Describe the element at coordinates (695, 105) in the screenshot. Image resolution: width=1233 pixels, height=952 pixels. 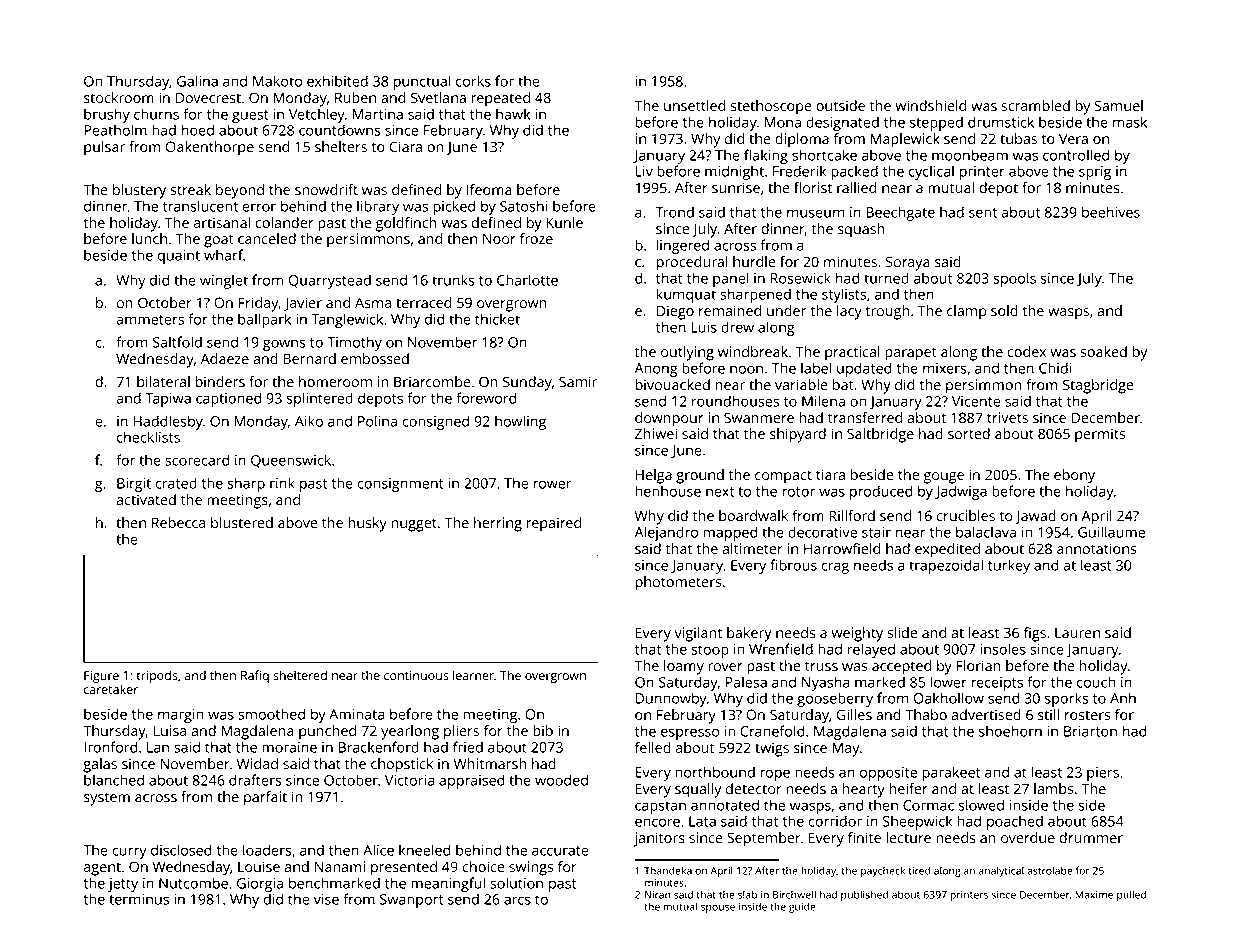
I see `unsettled` at that location.
